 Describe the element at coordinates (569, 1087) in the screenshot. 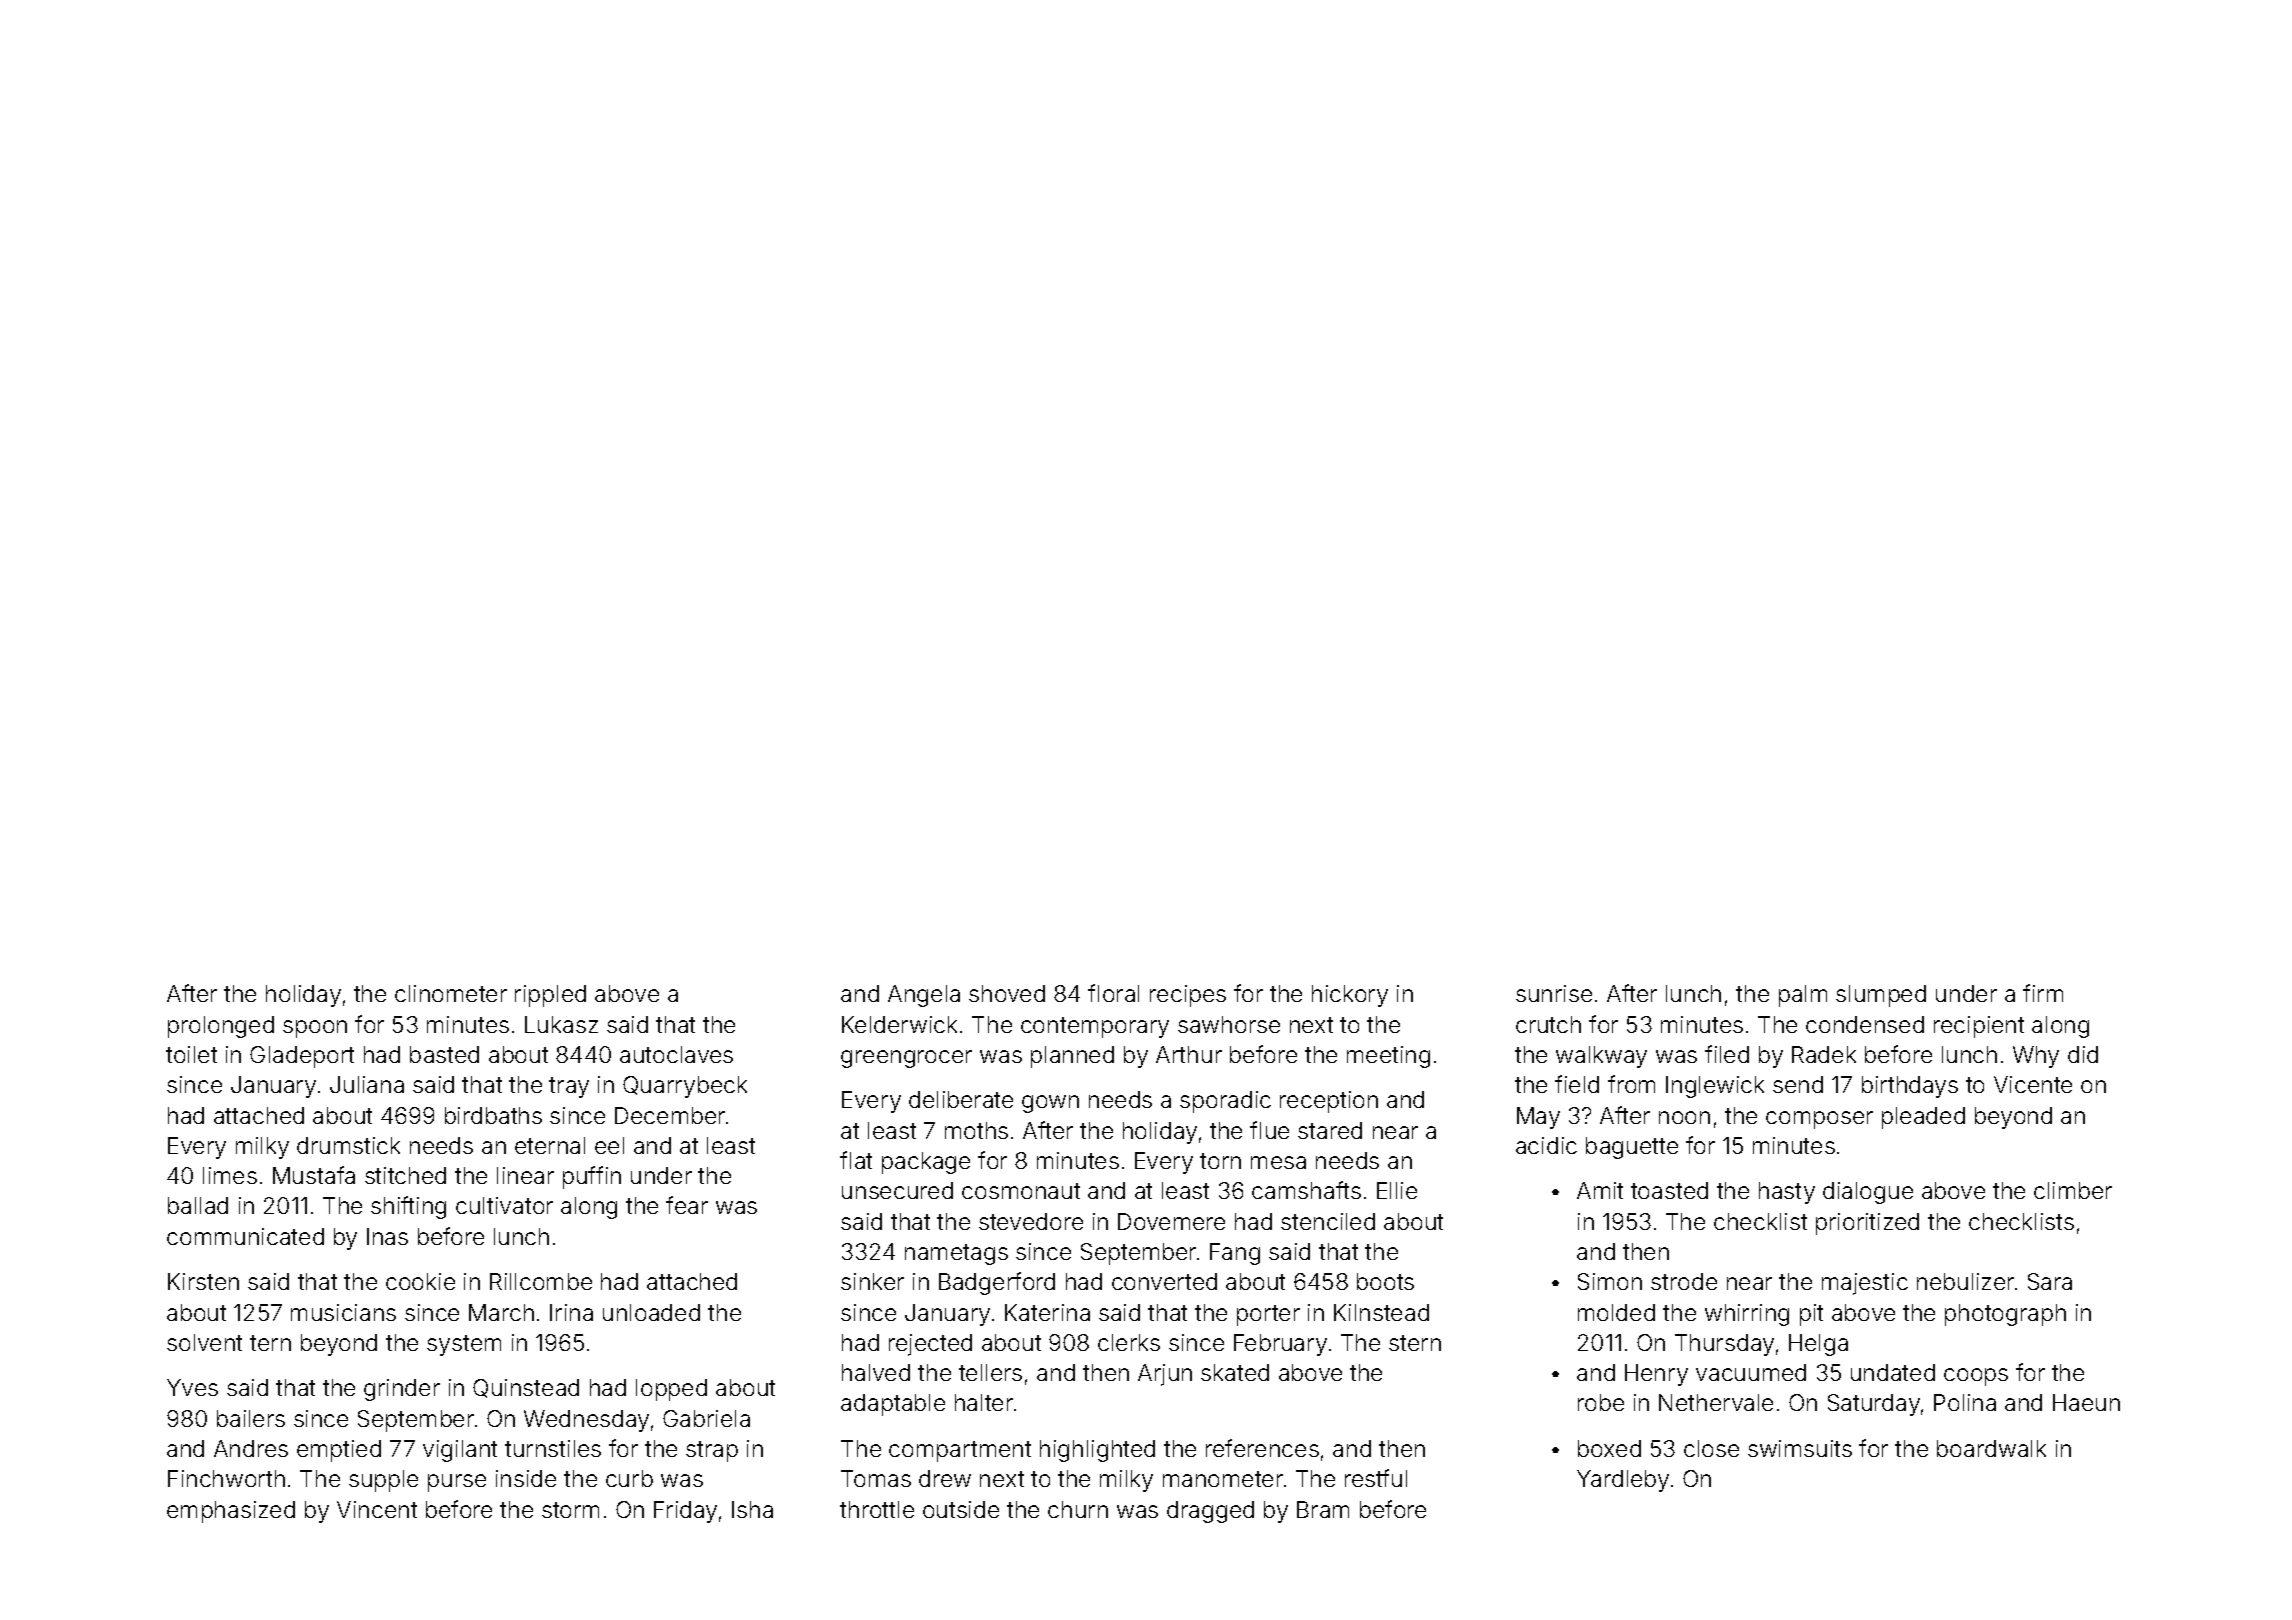

I see `tray` at that location.
